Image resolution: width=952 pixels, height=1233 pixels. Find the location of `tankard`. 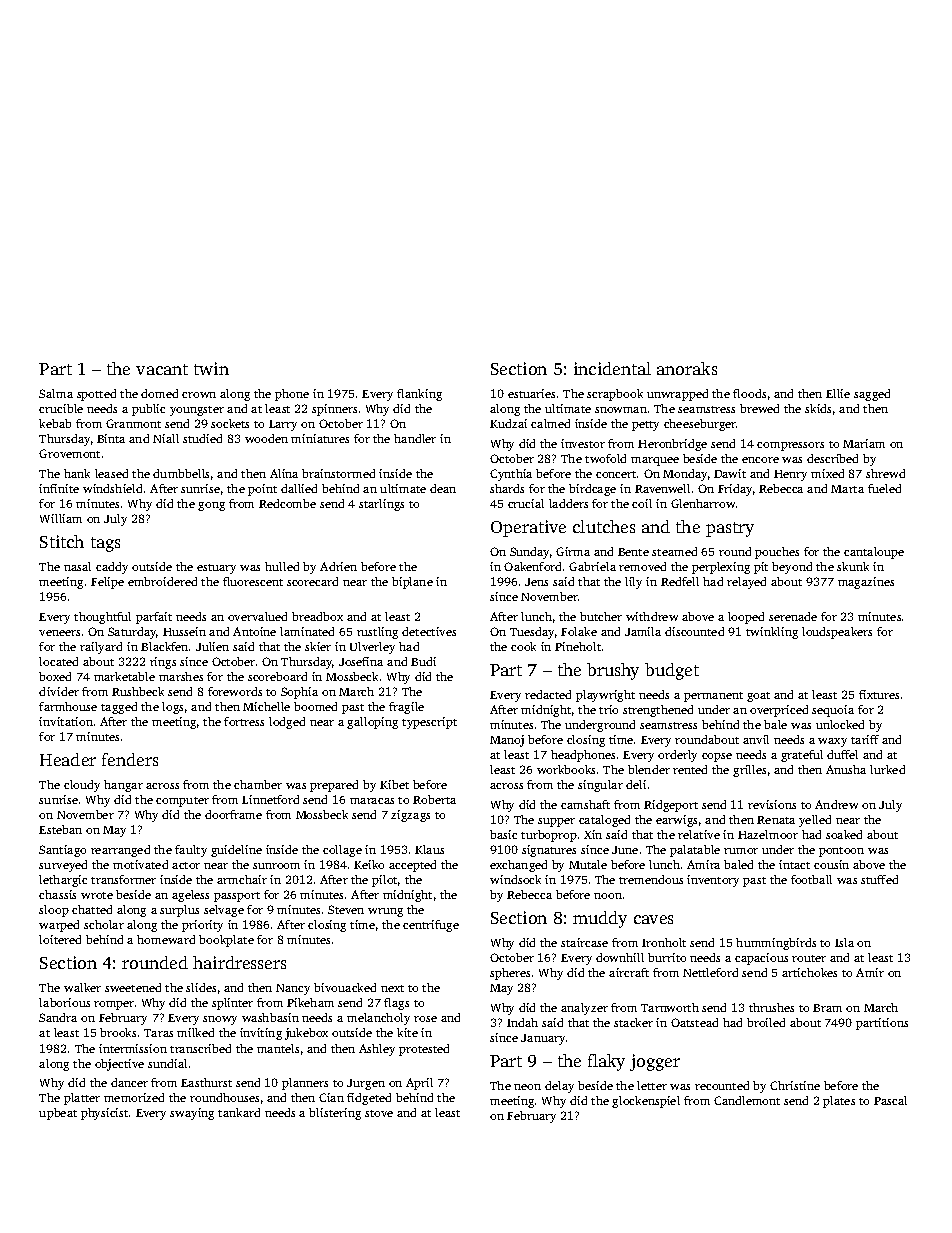

tankard is located at coordinates (239, 1112).
